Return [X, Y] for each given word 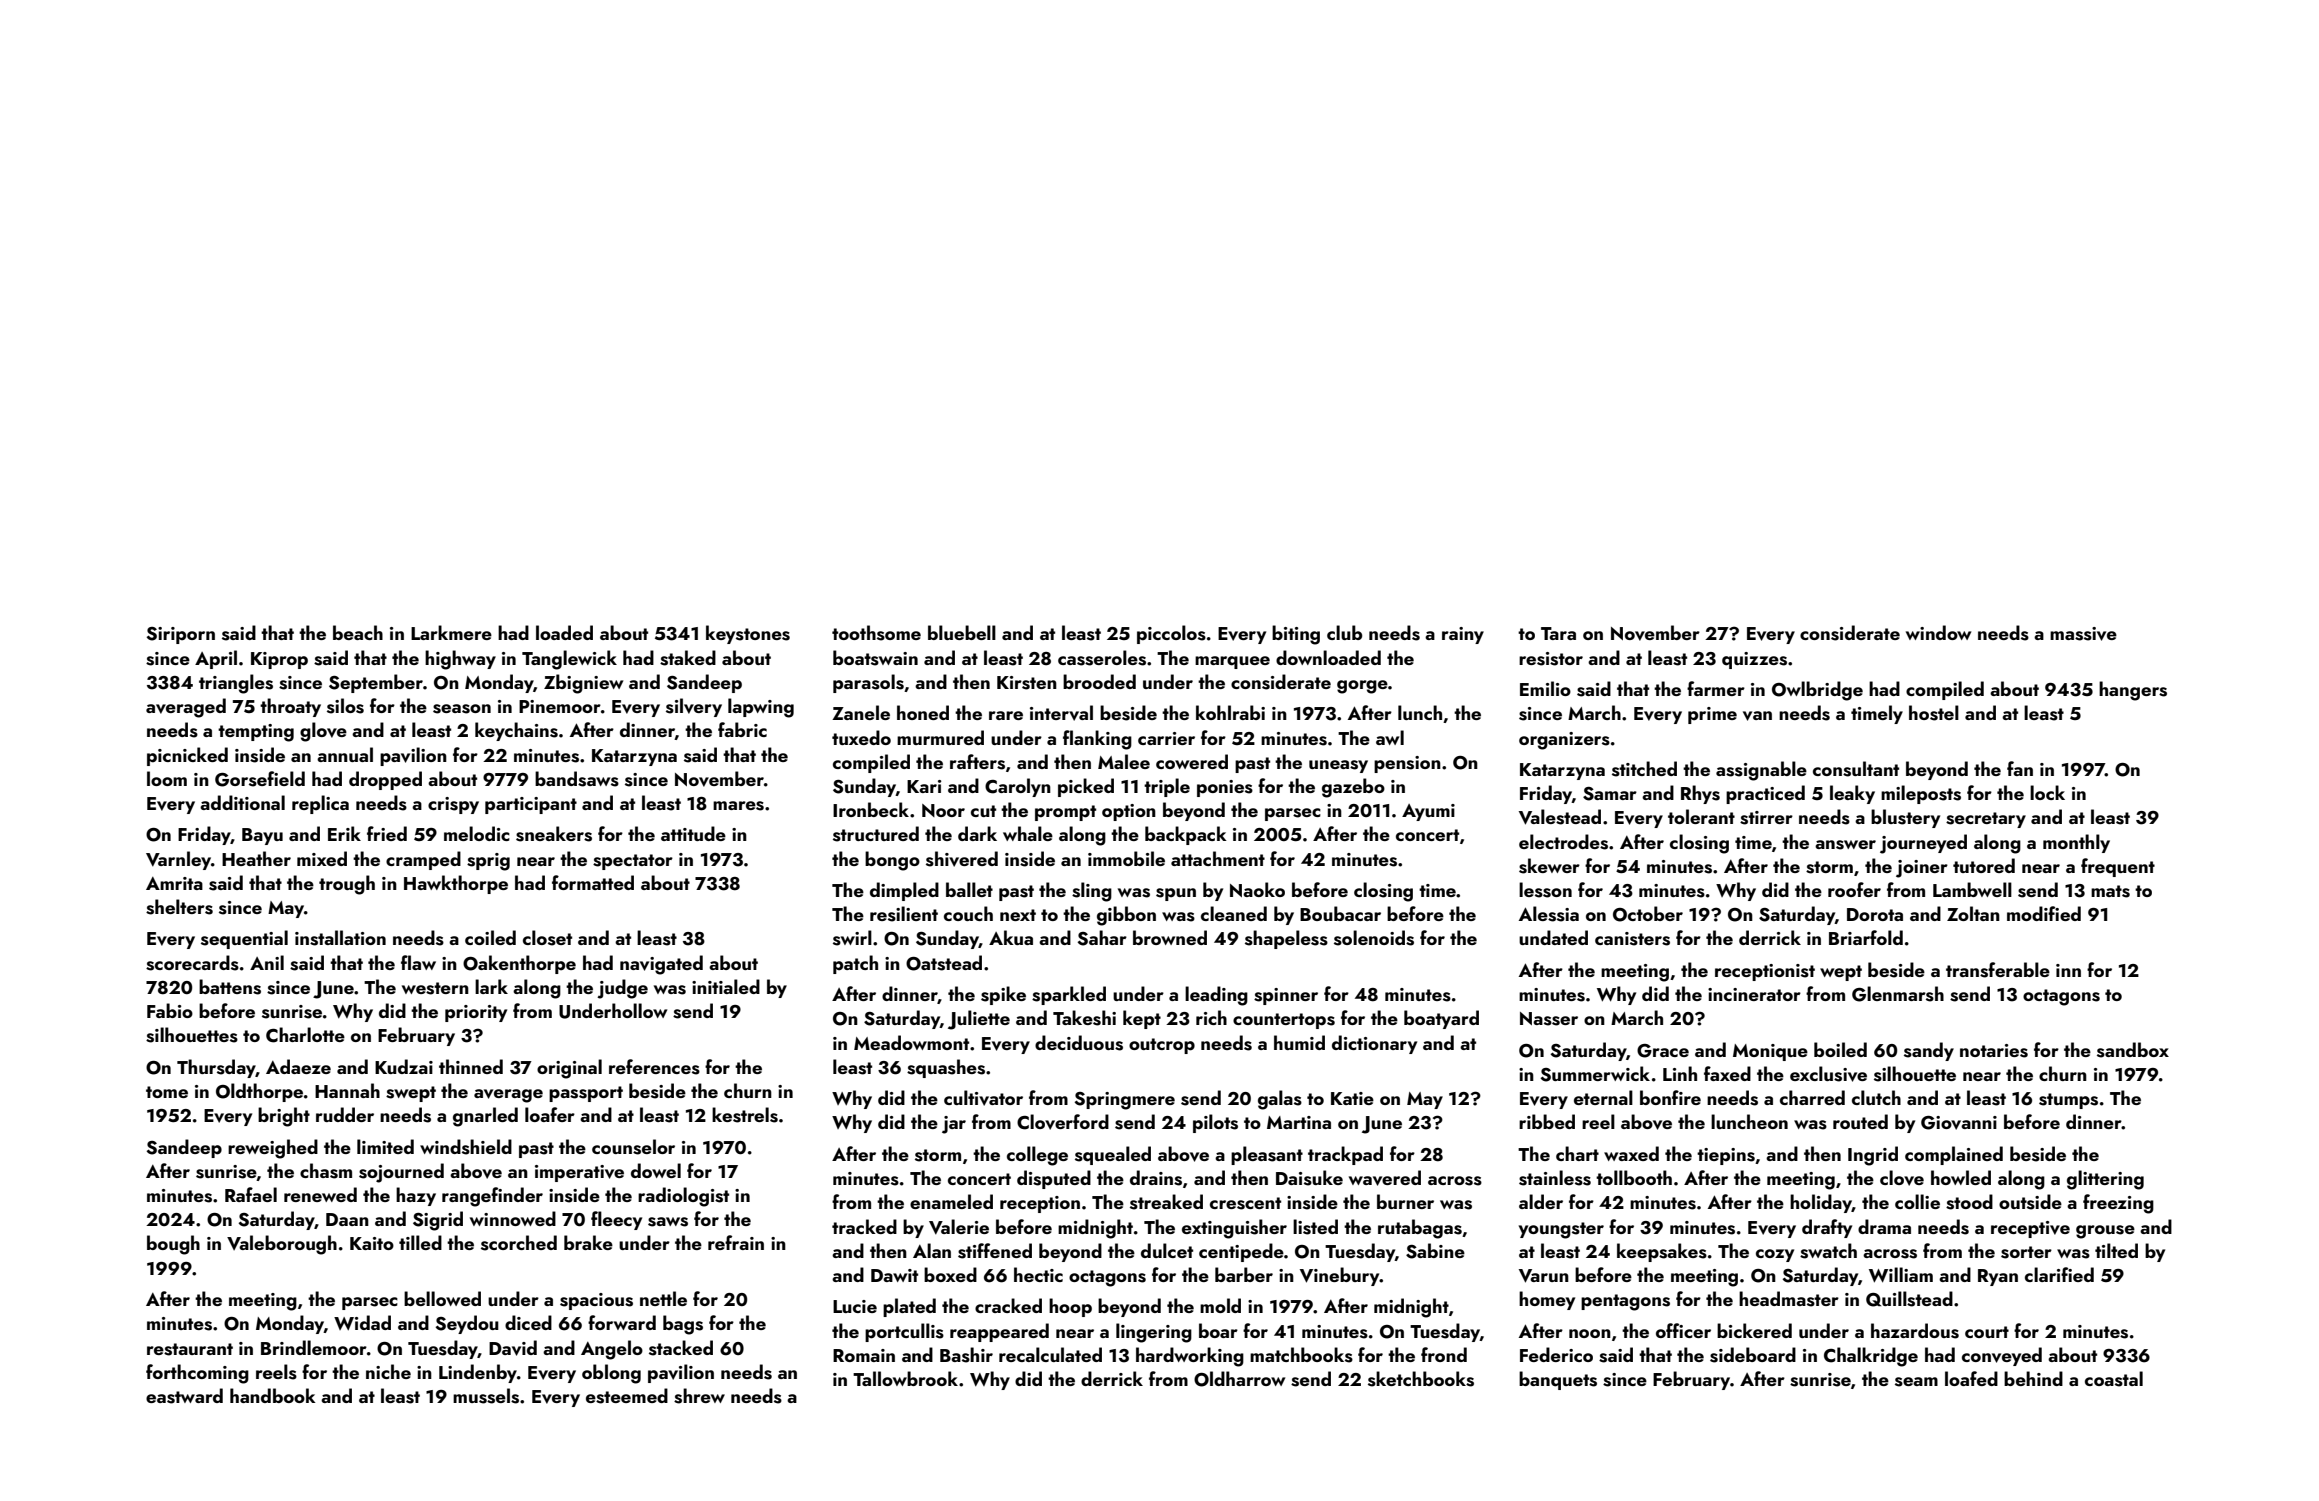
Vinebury [1340, 1276]
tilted [2116, 1250]
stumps [2068, 1101]
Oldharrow [1239, 1379]
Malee [1124, 761]
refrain [736, 1242]
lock [2047, 792]
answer [1845, 845]
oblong [611, 1374]
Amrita [174, 883]
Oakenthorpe [519, 964]
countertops [1284, 1021]
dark [977, 833]
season [462, 709]
